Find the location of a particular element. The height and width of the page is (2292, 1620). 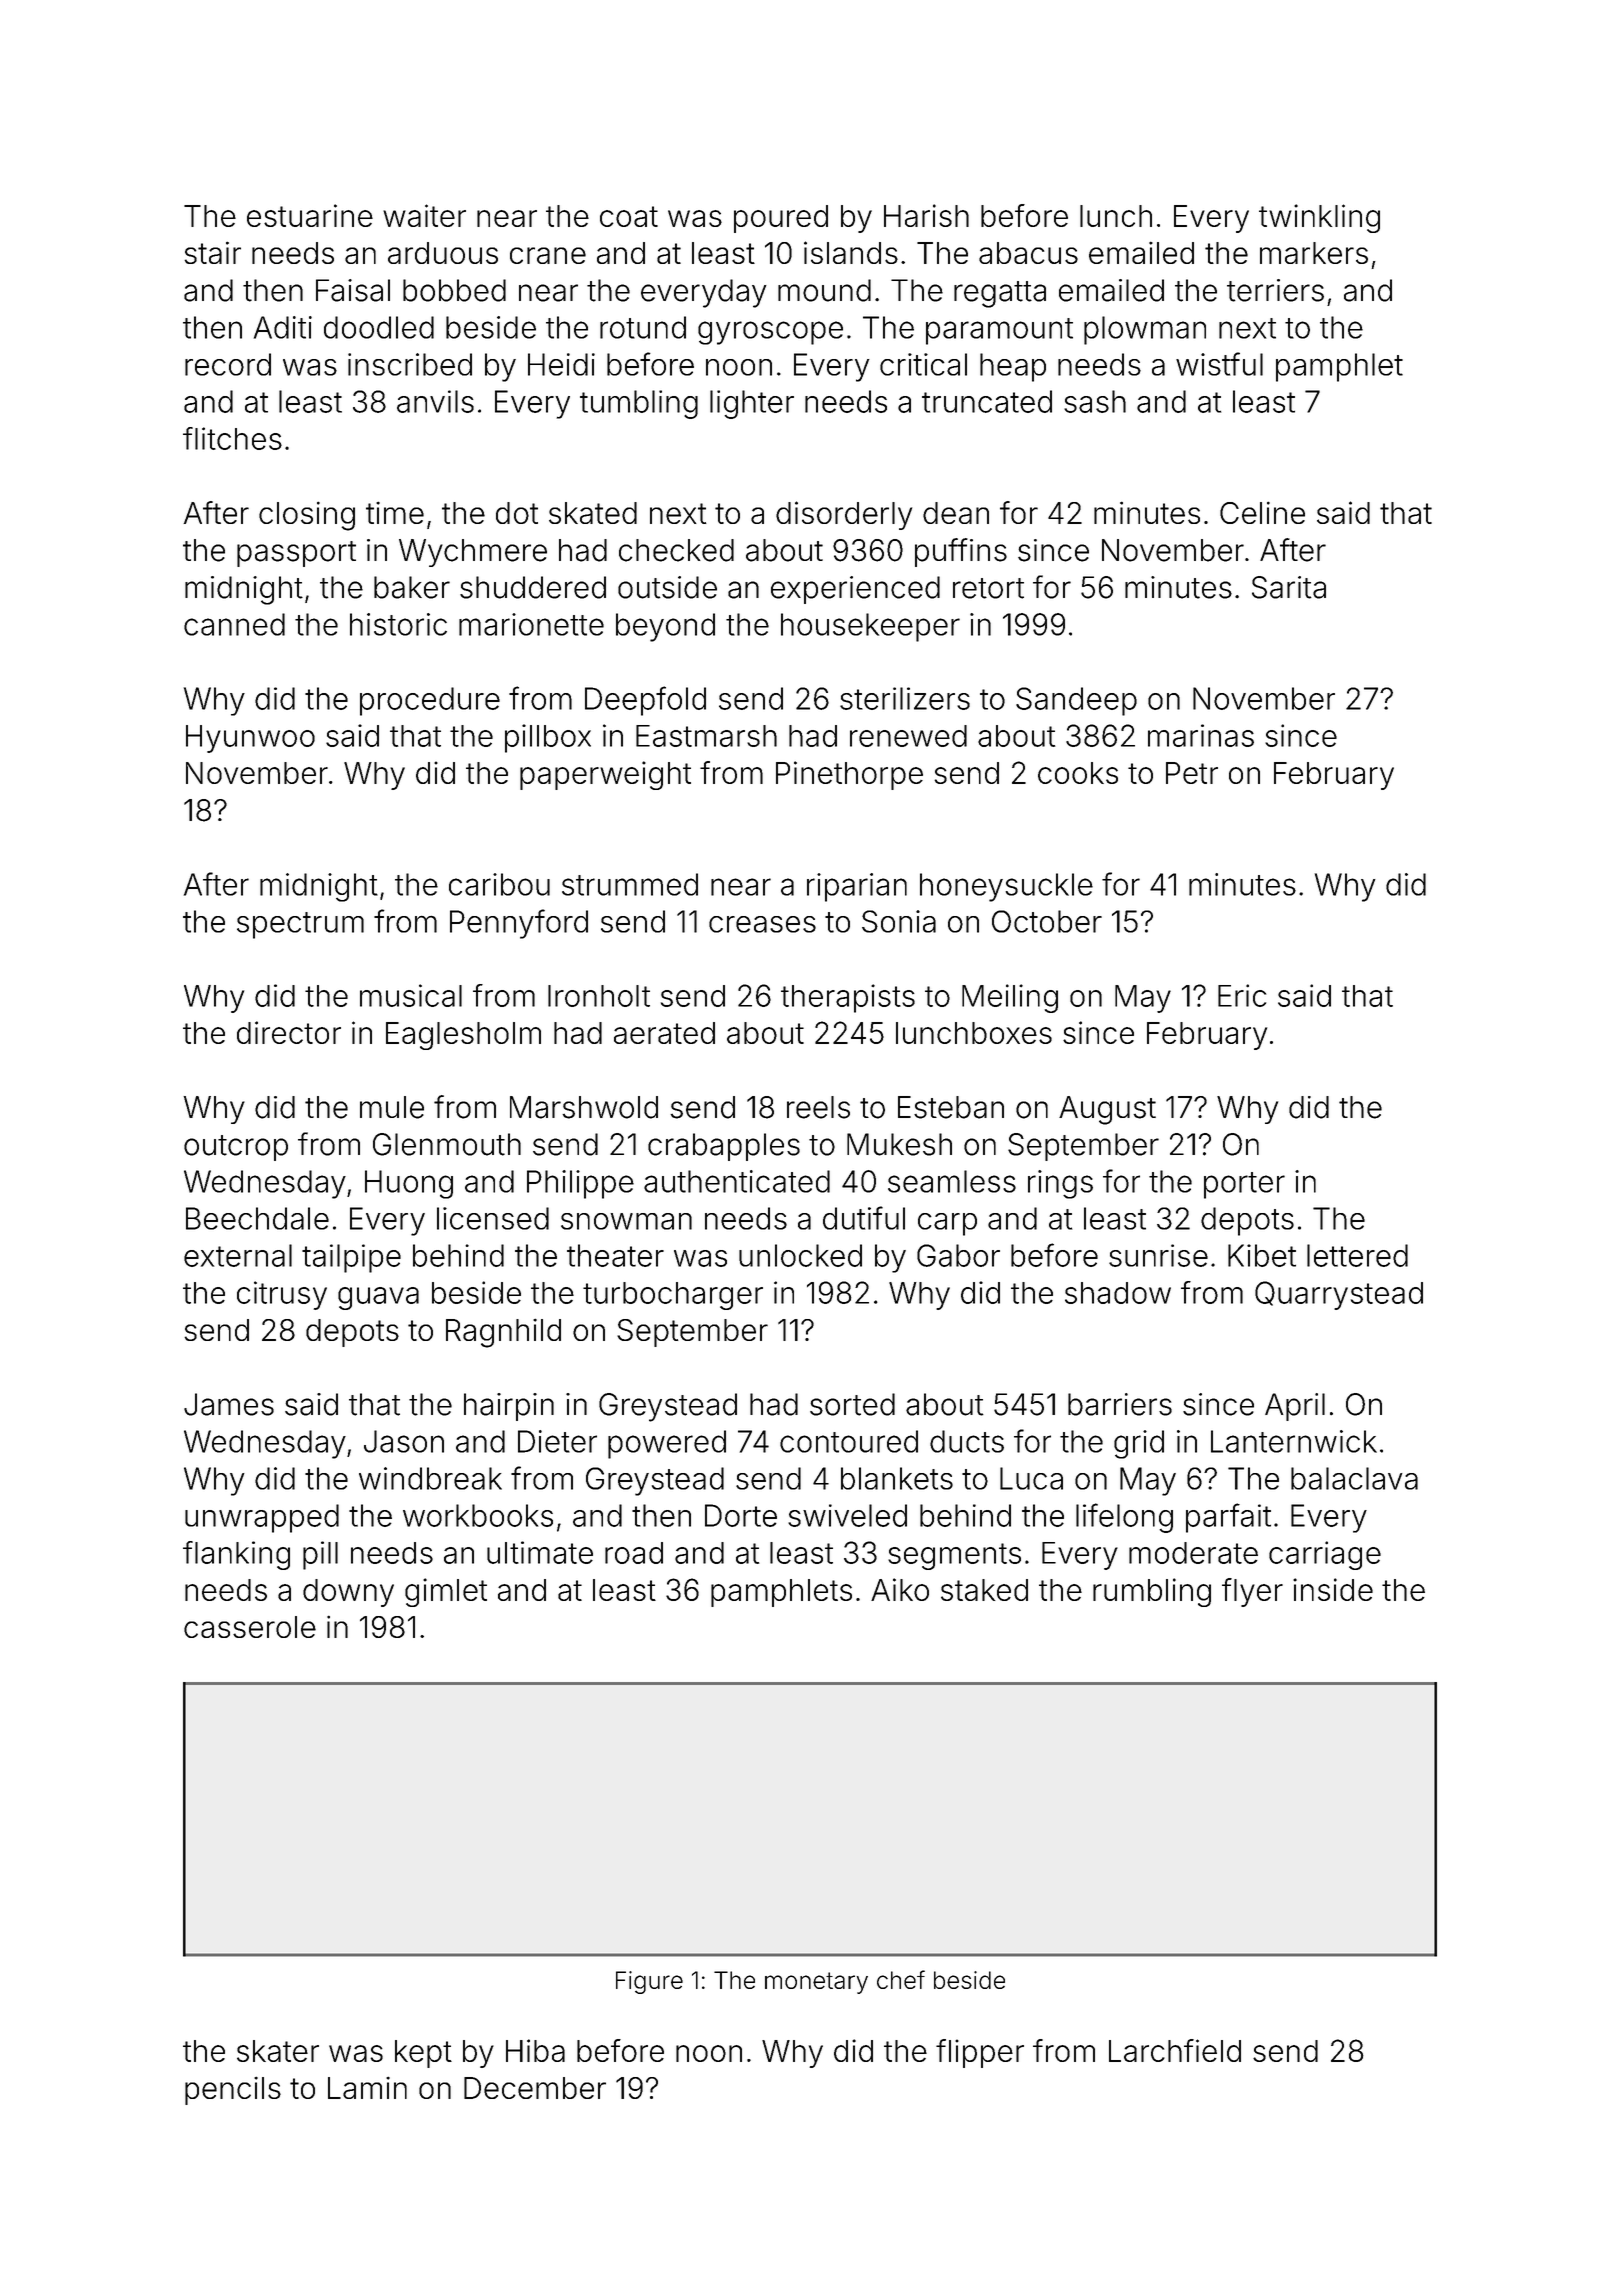

carriage is located at coordinates (1325, 1555).
